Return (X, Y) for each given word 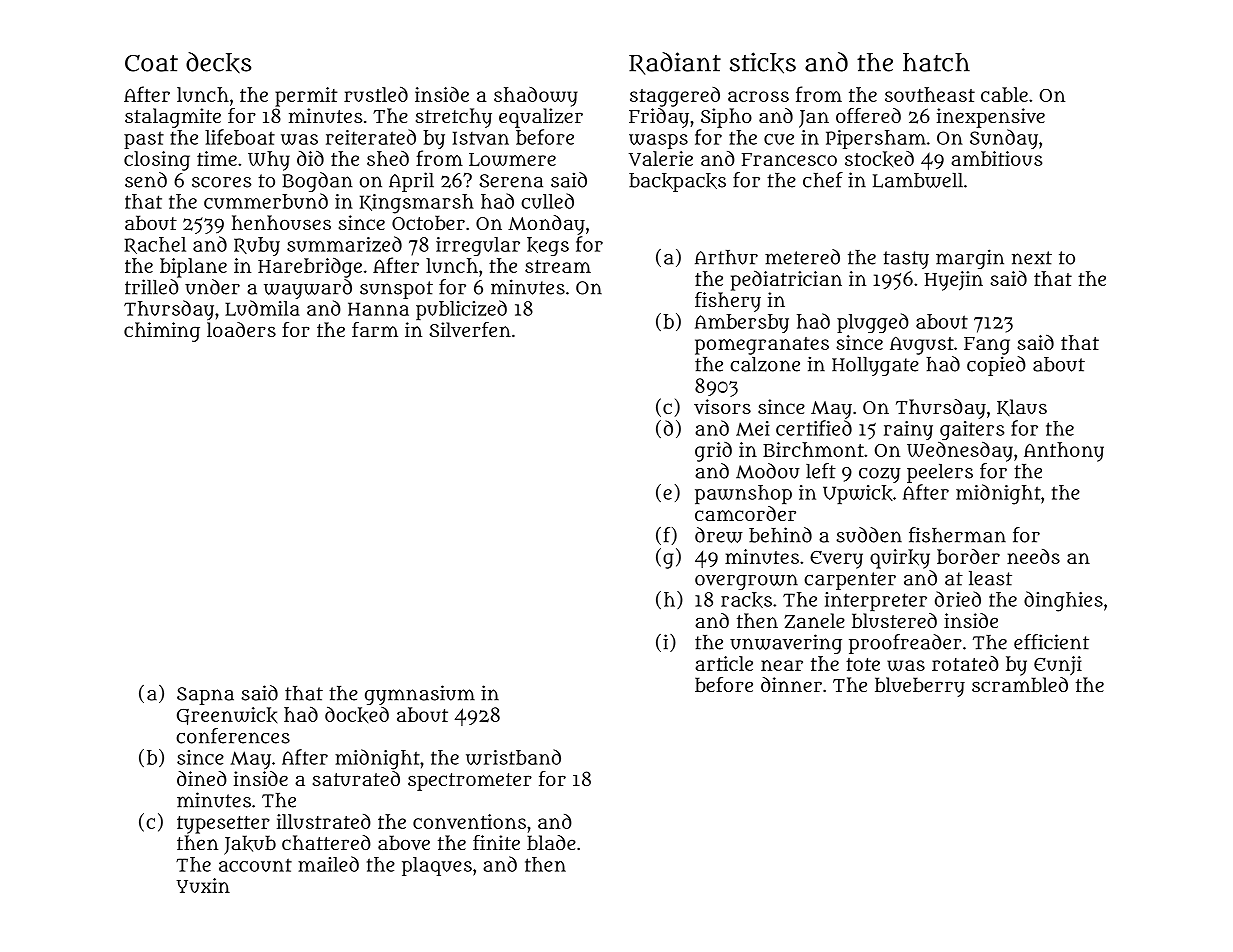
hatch (936, 62)
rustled (376, 94)
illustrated (324, 821)
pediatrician (786, 281)
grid (713, 452)
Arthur (726, 257)
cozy (880, 475)
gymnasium (420, 695)
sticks (763, 63)
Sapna (205, 696)
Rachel (155, 245)
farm (375, 329)
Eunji (1058, 665)
